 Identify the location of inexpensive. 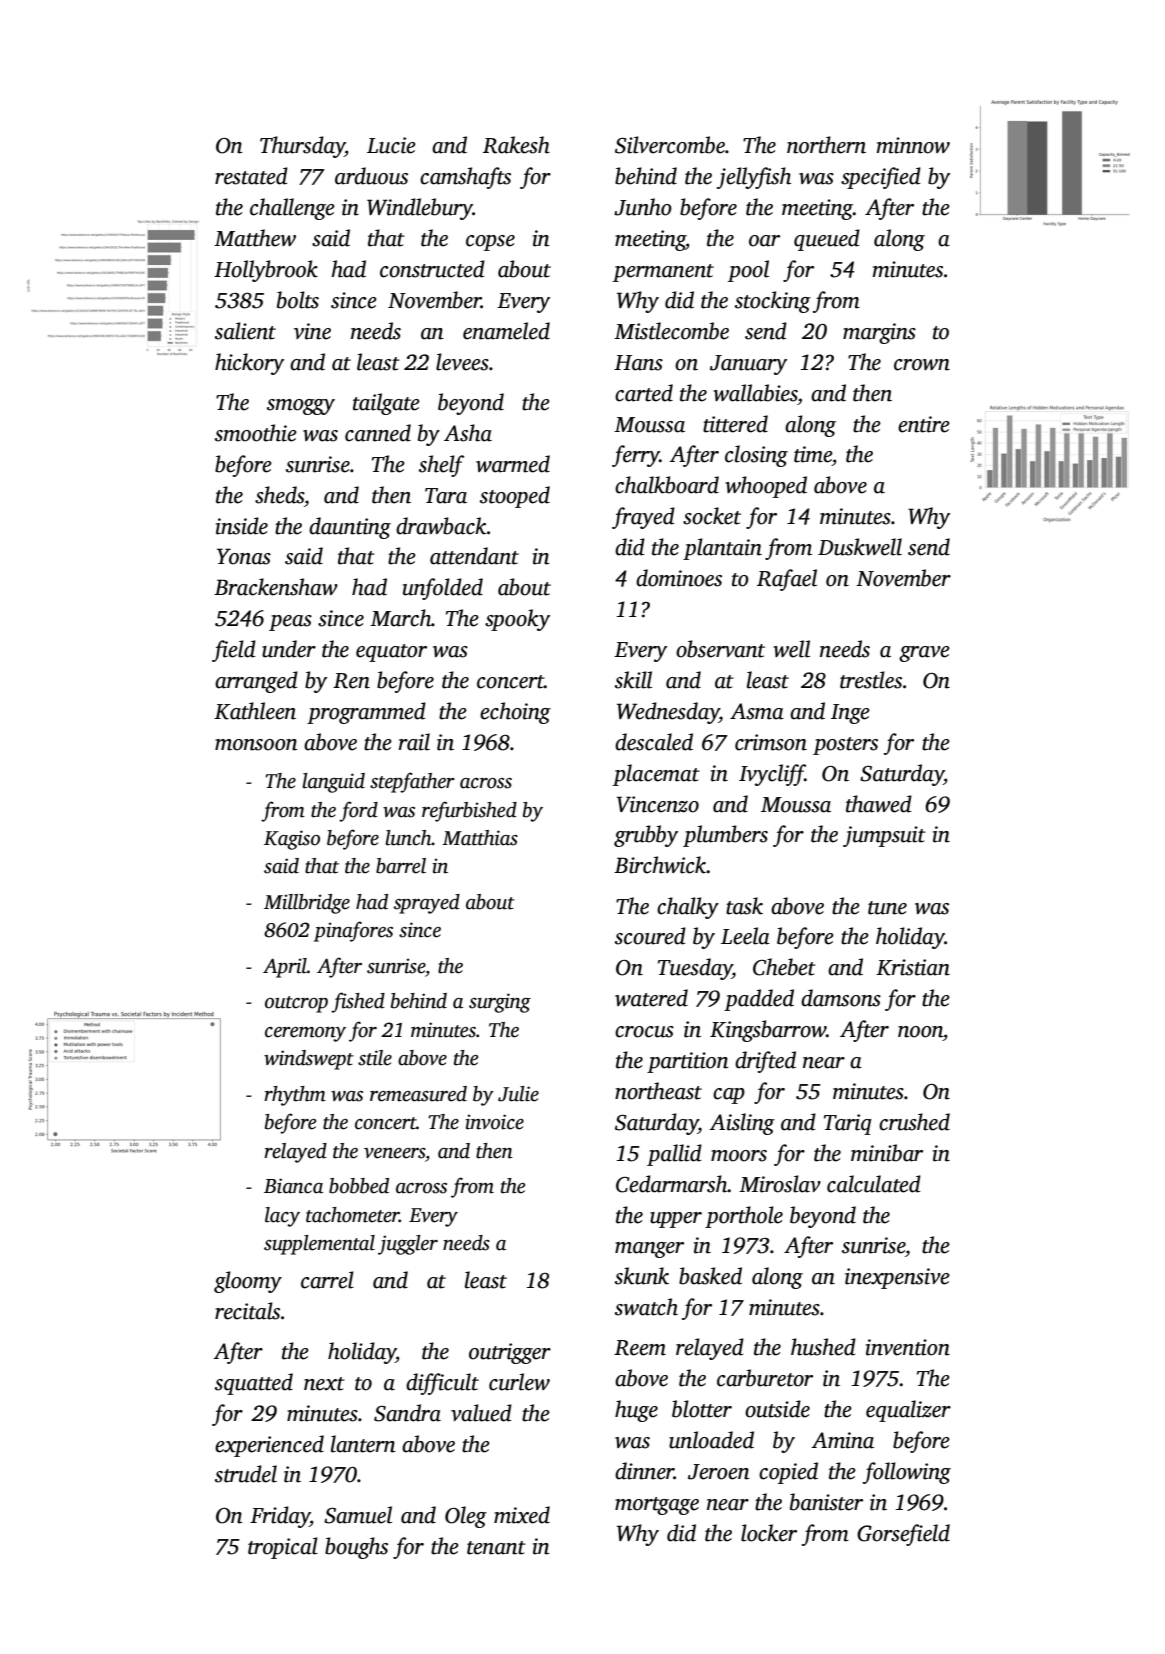
(897, 1278).
